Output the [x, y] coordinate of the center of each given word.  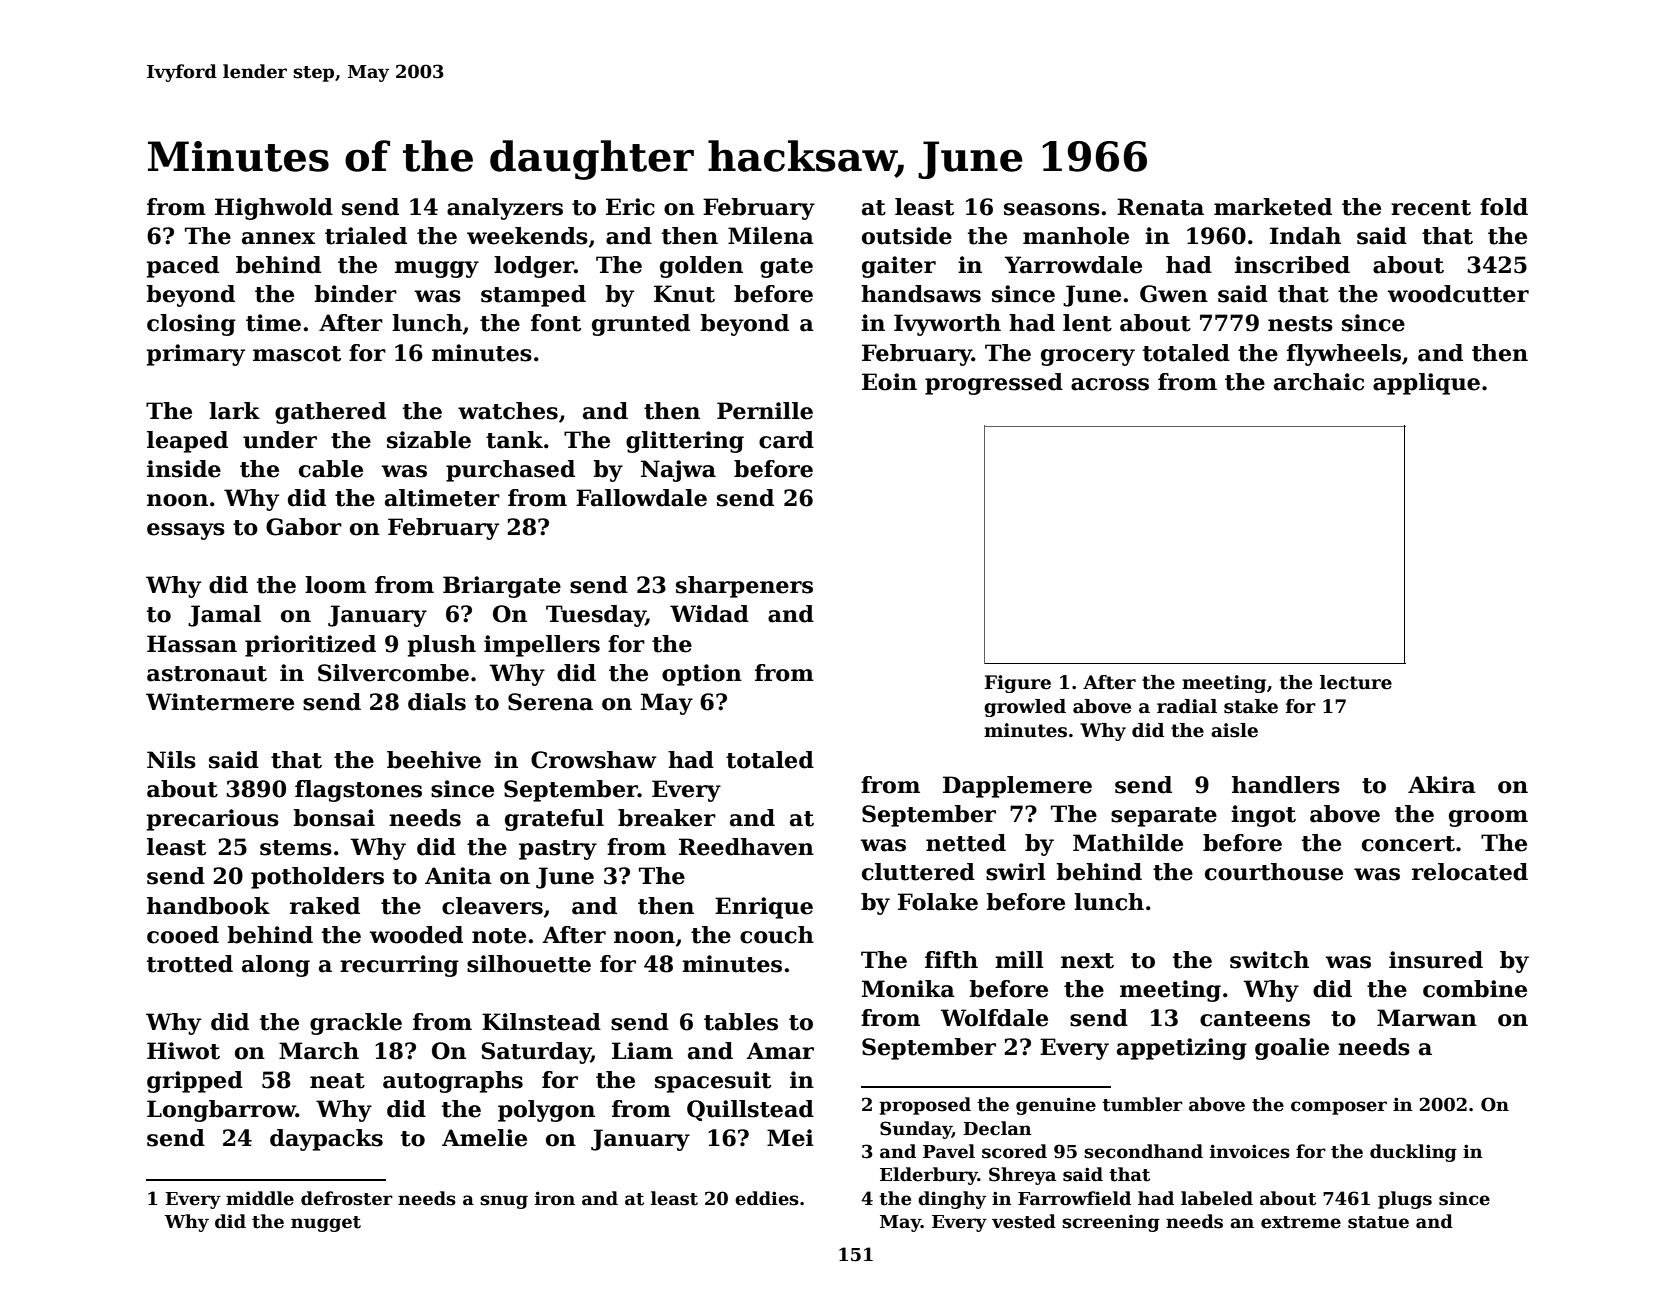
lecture [1356, 682]
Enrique [764, 908]
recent [1431, 208]
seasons [1052, 209]
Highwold [274, 209]
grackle [356, 1024]
